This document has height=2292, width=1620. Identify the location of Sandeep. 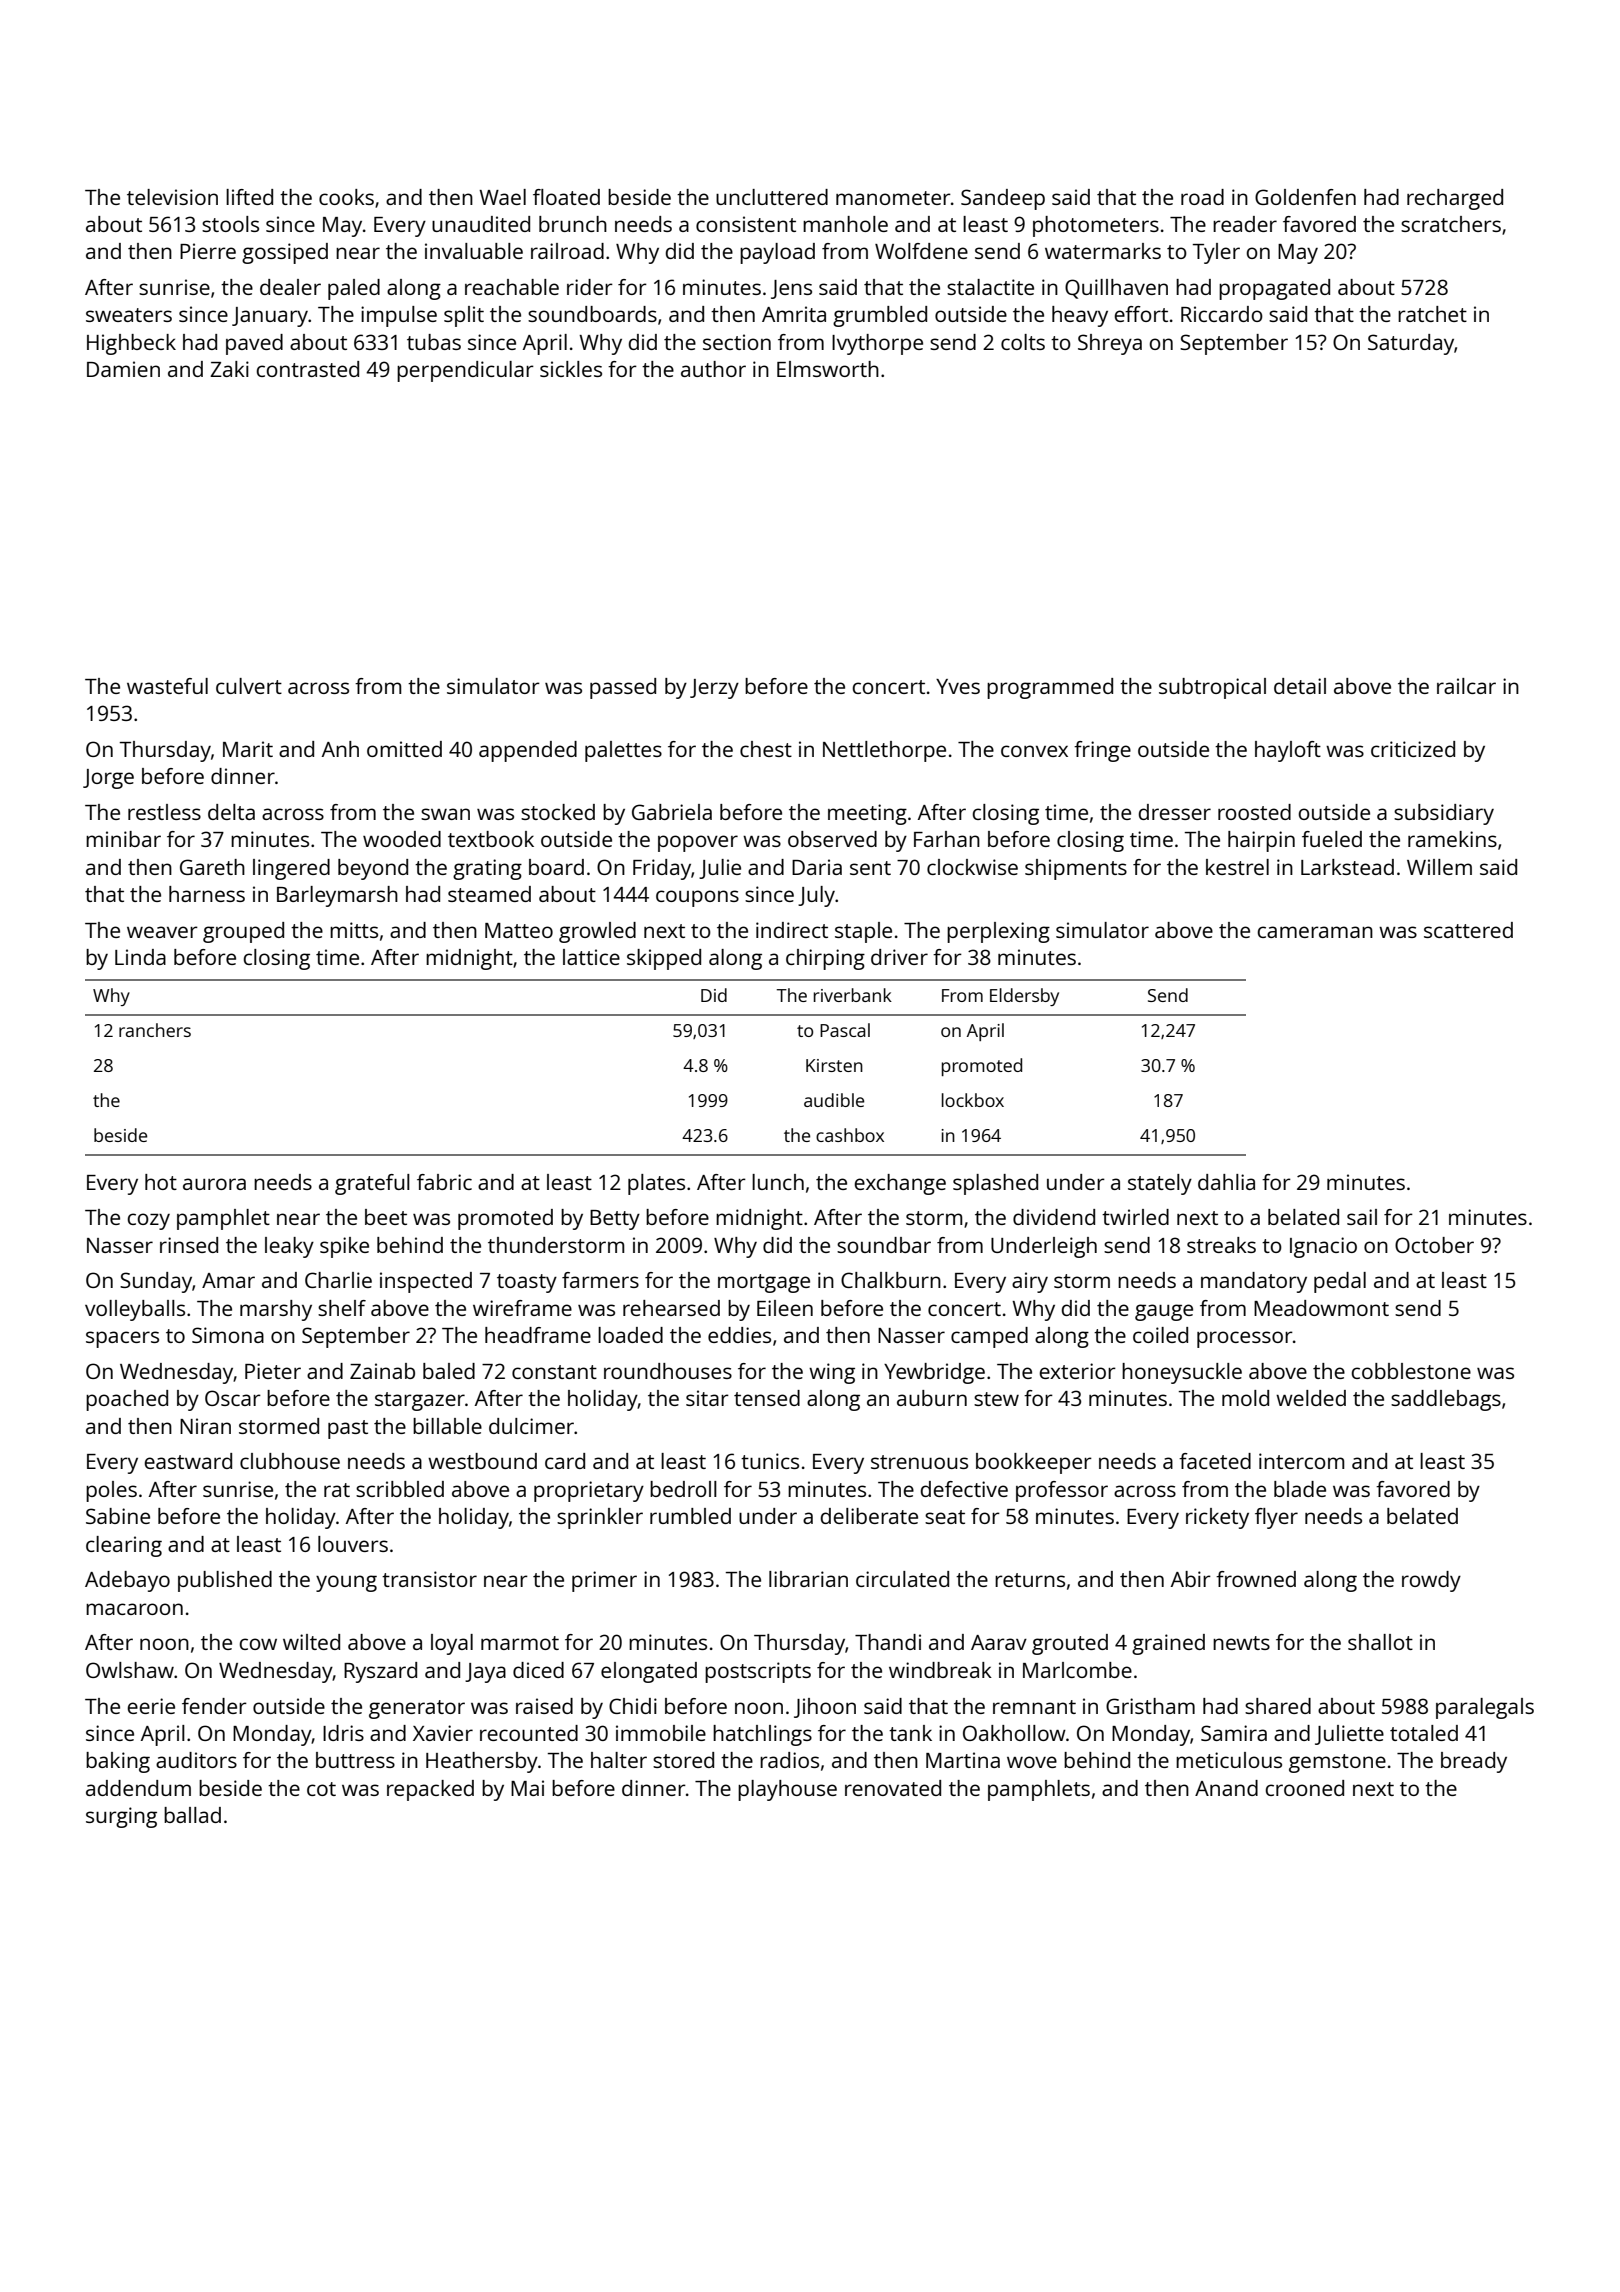
(1003, 199).
